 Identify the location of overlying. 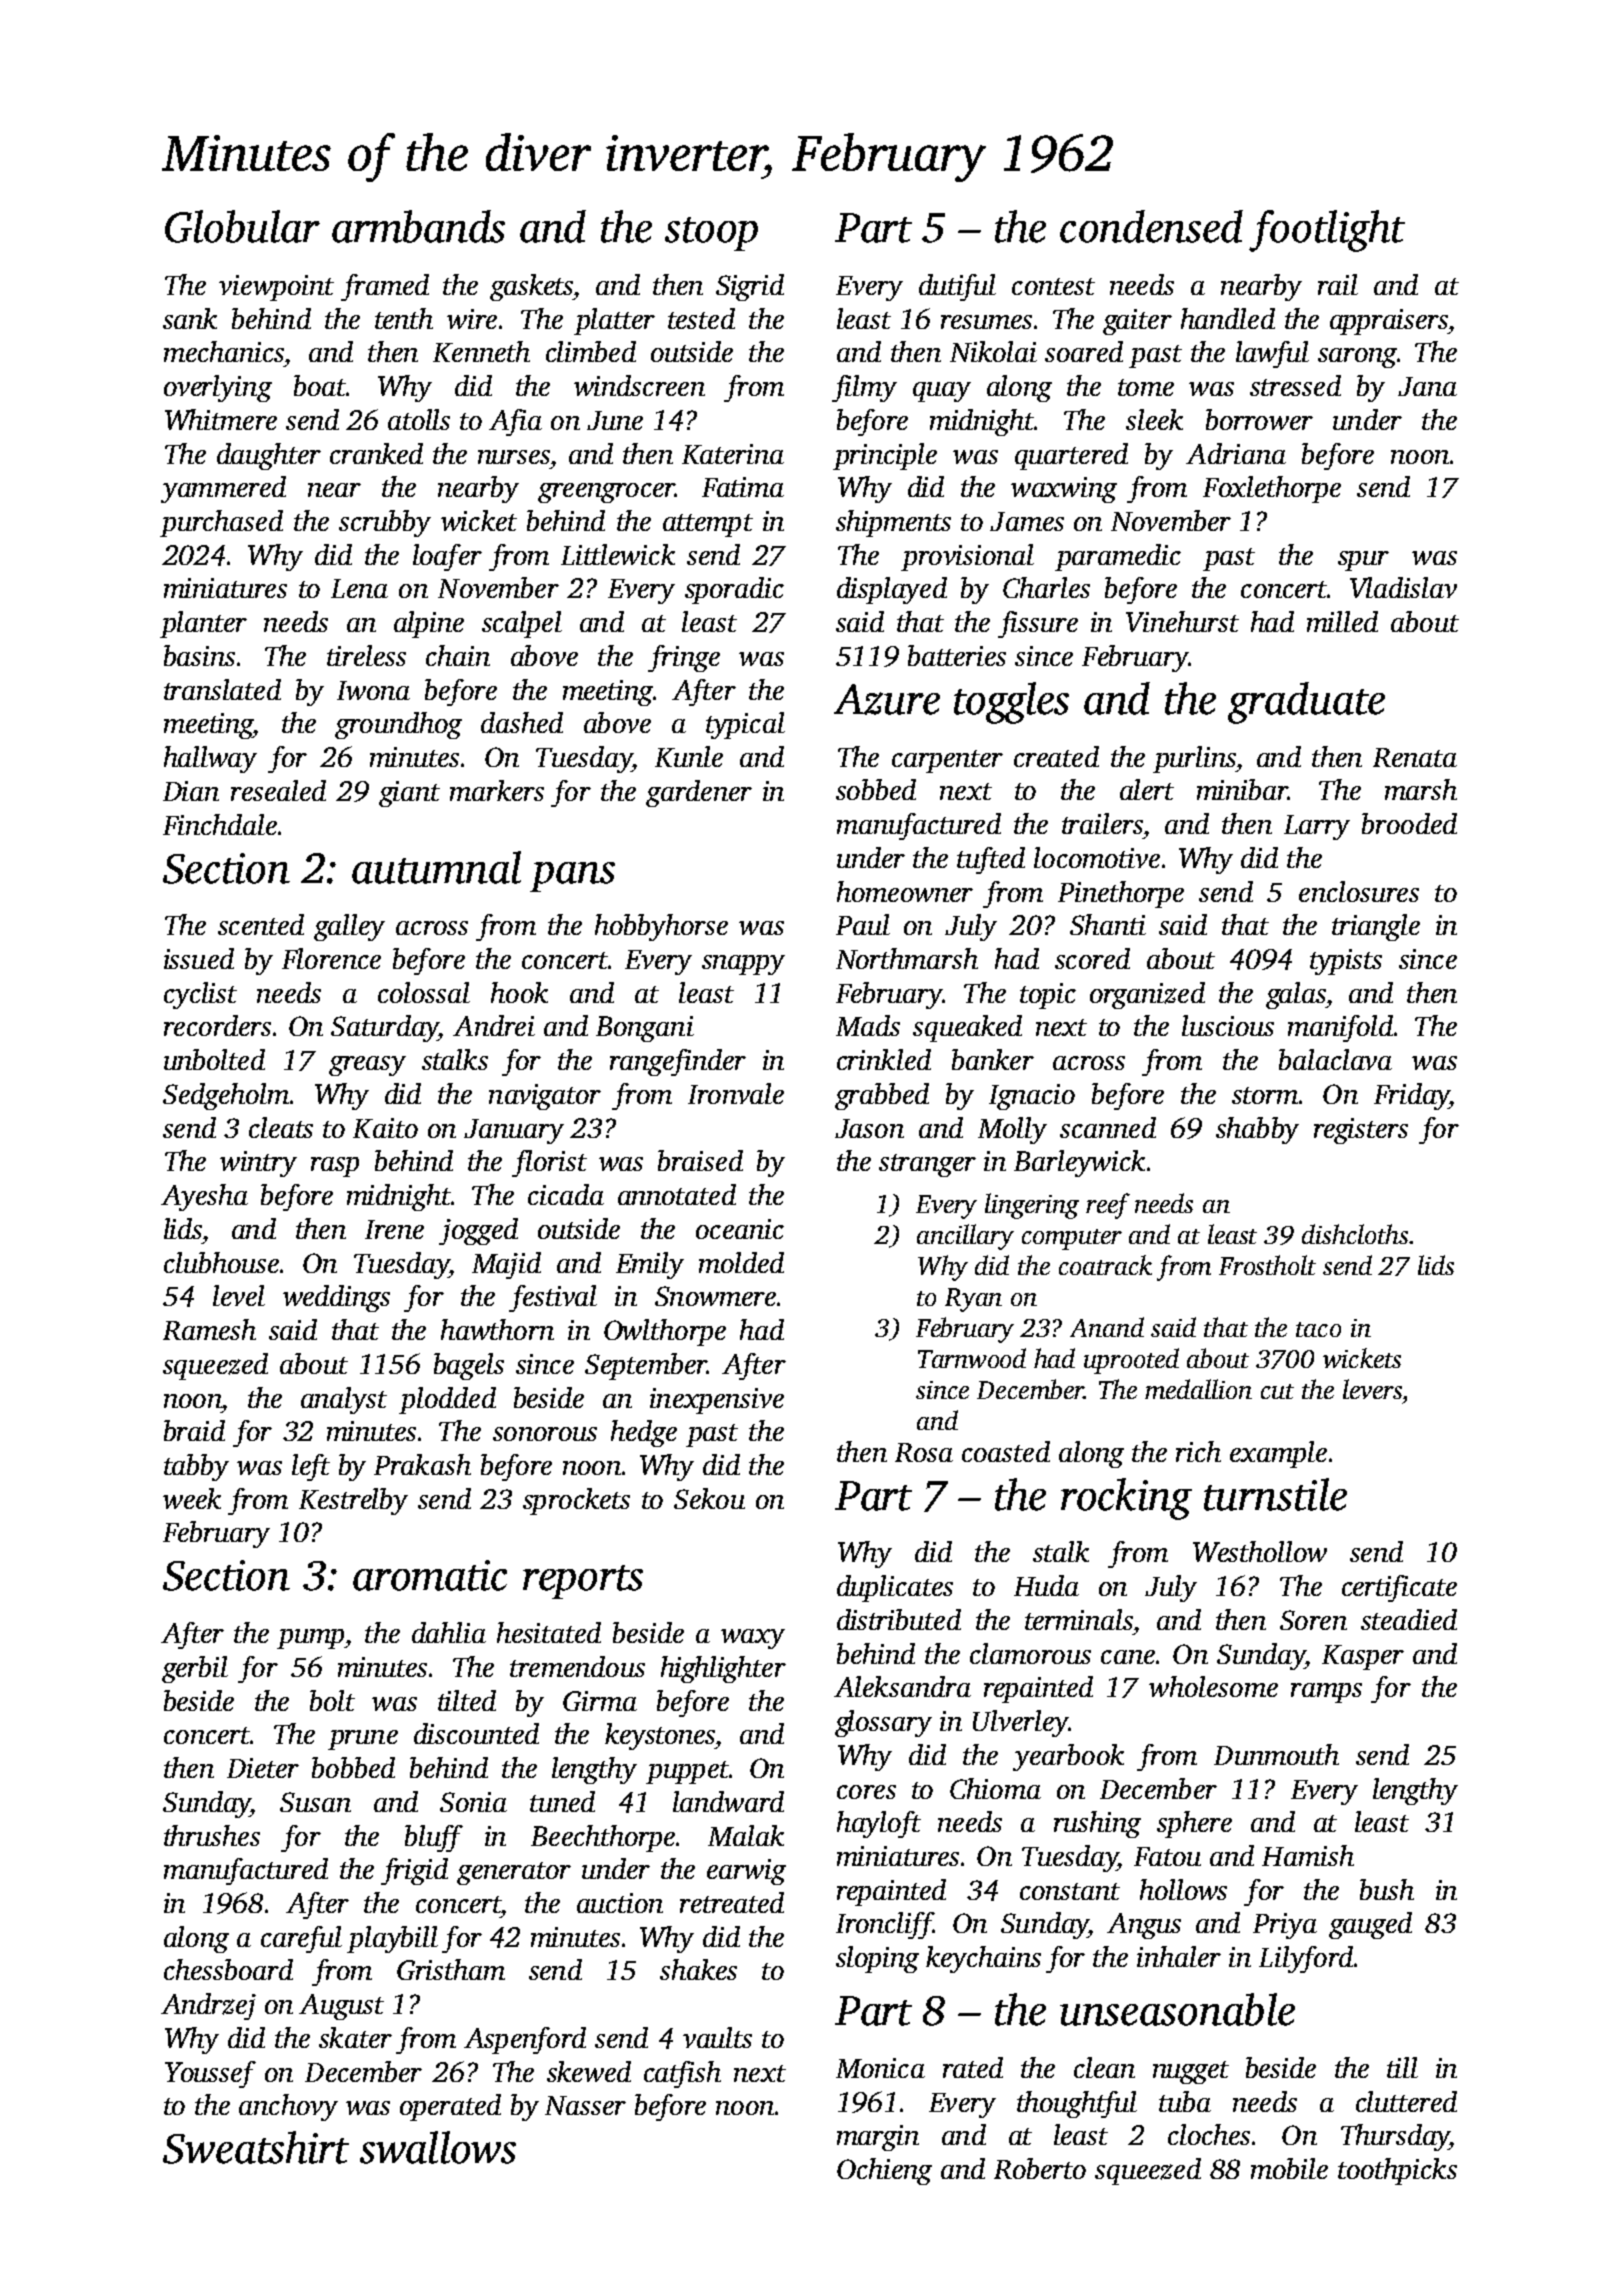
(218, 388).
